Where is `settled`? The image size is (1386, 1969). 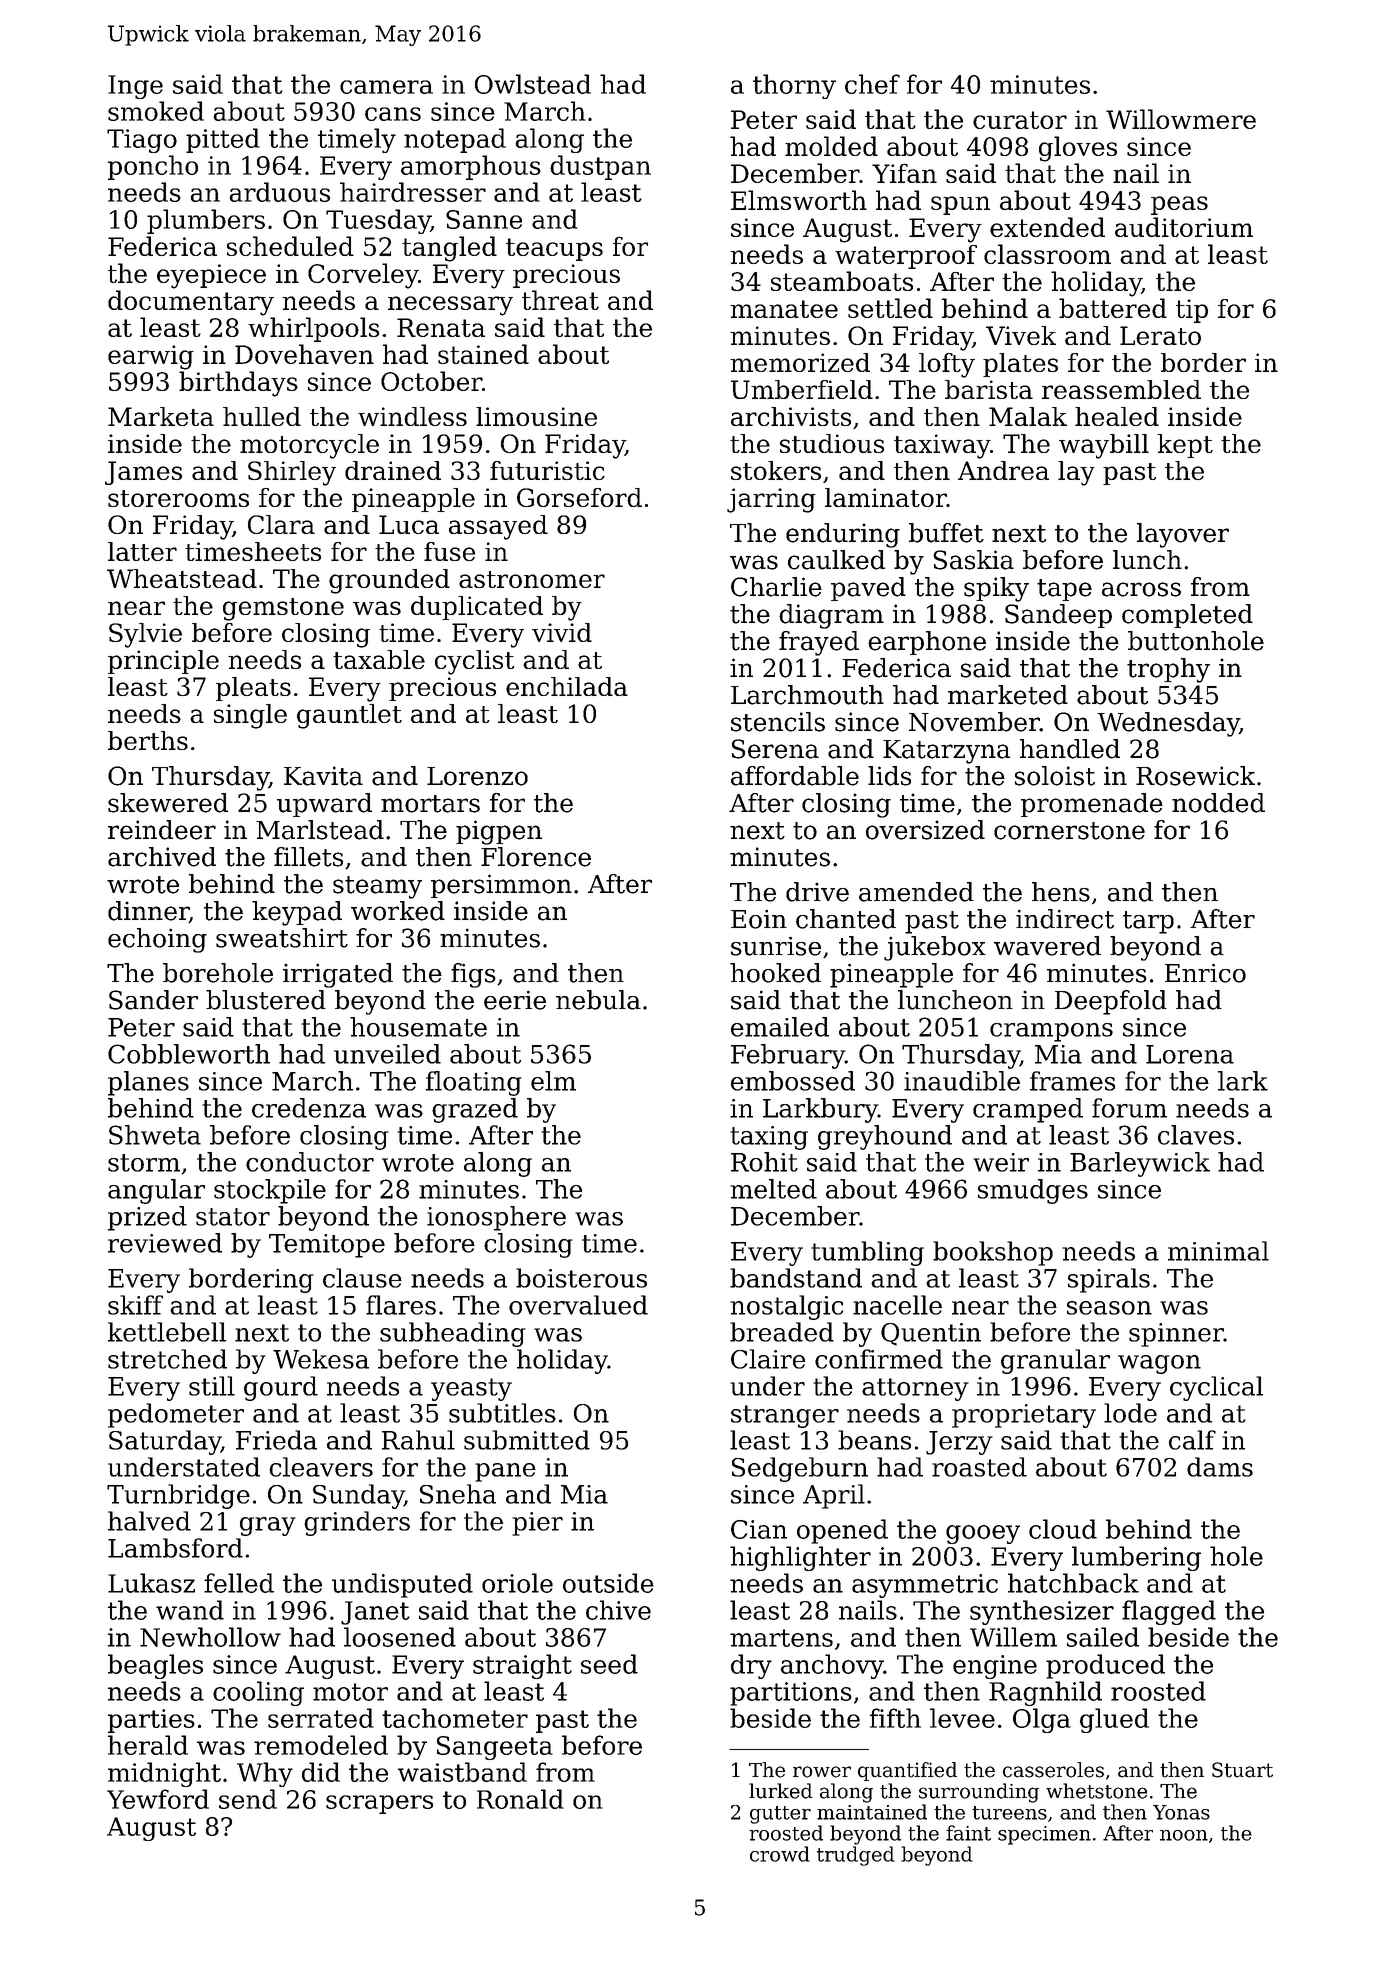 settled is located at coordinates (890, 308).
